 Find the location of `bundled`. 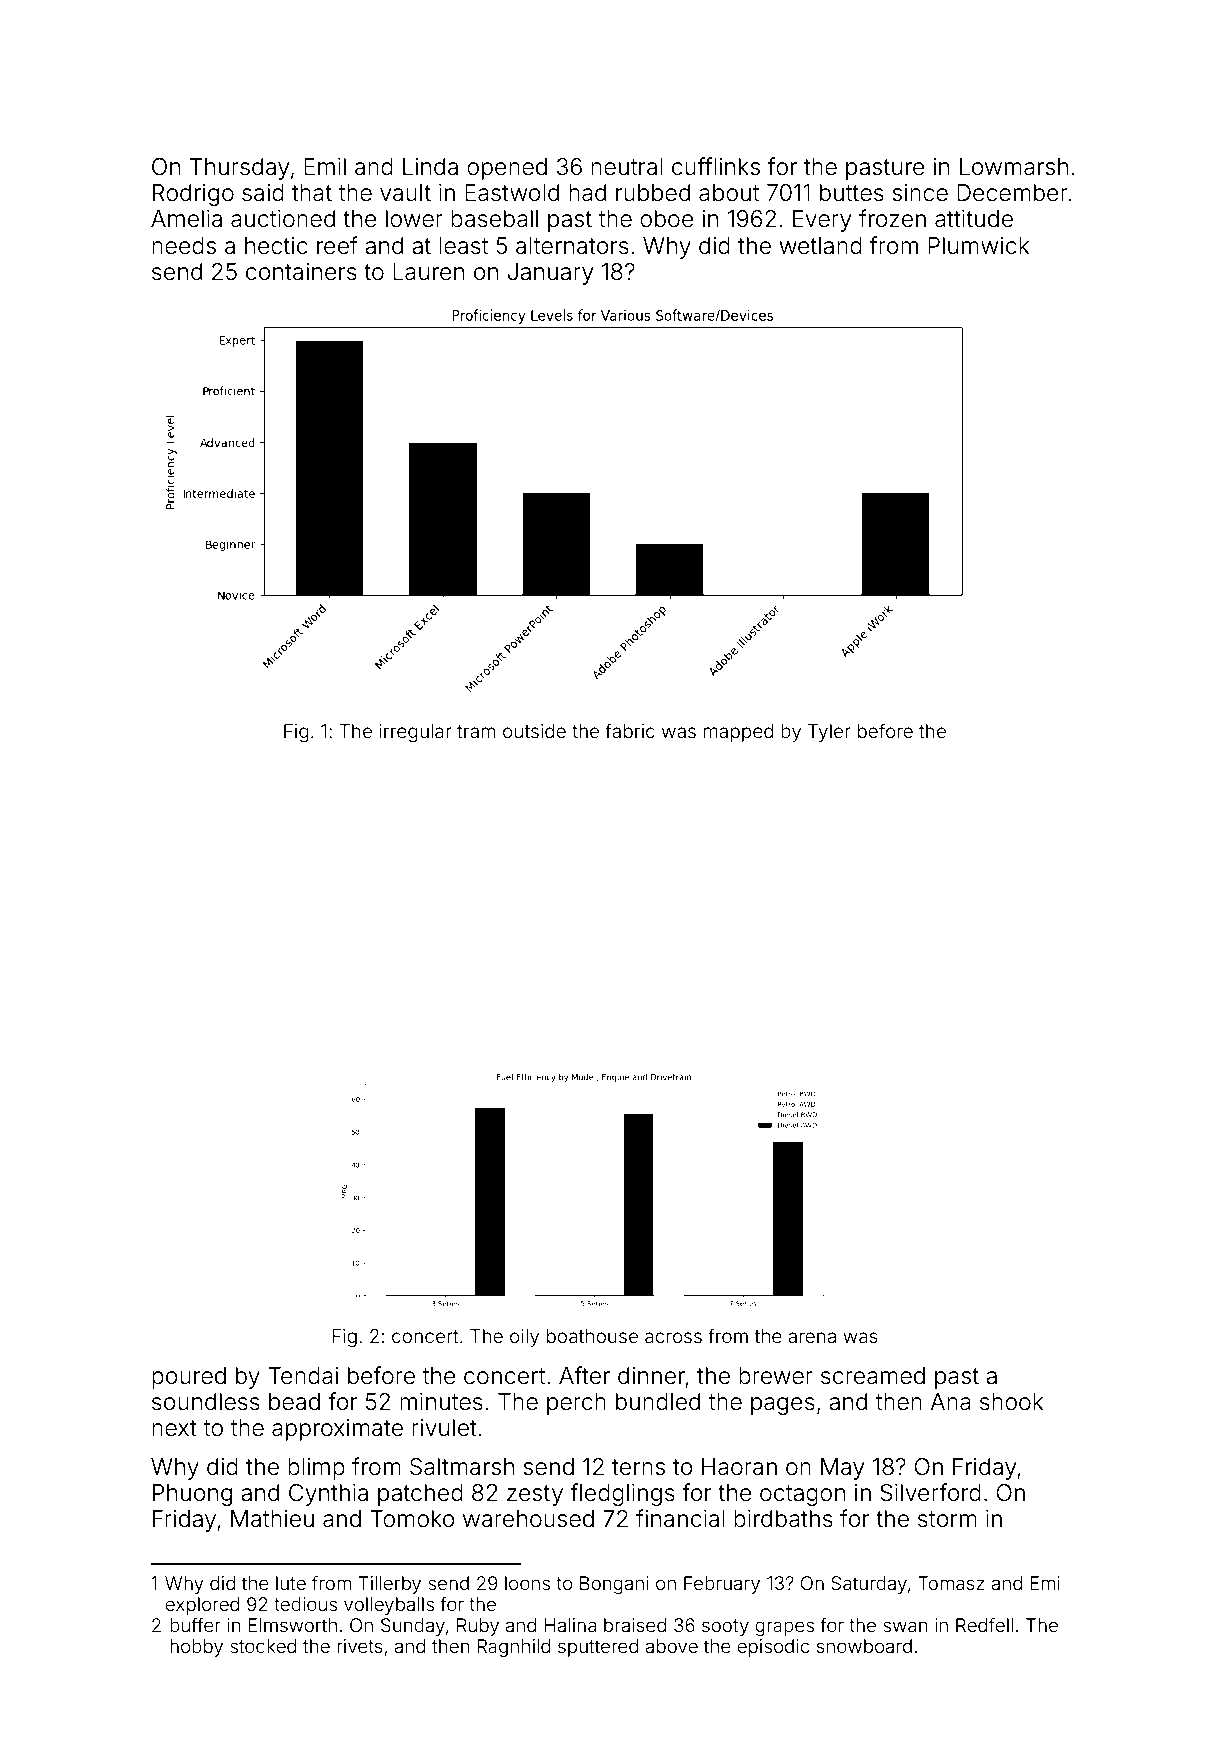

bundled is located at coordinates (658, 1402).
